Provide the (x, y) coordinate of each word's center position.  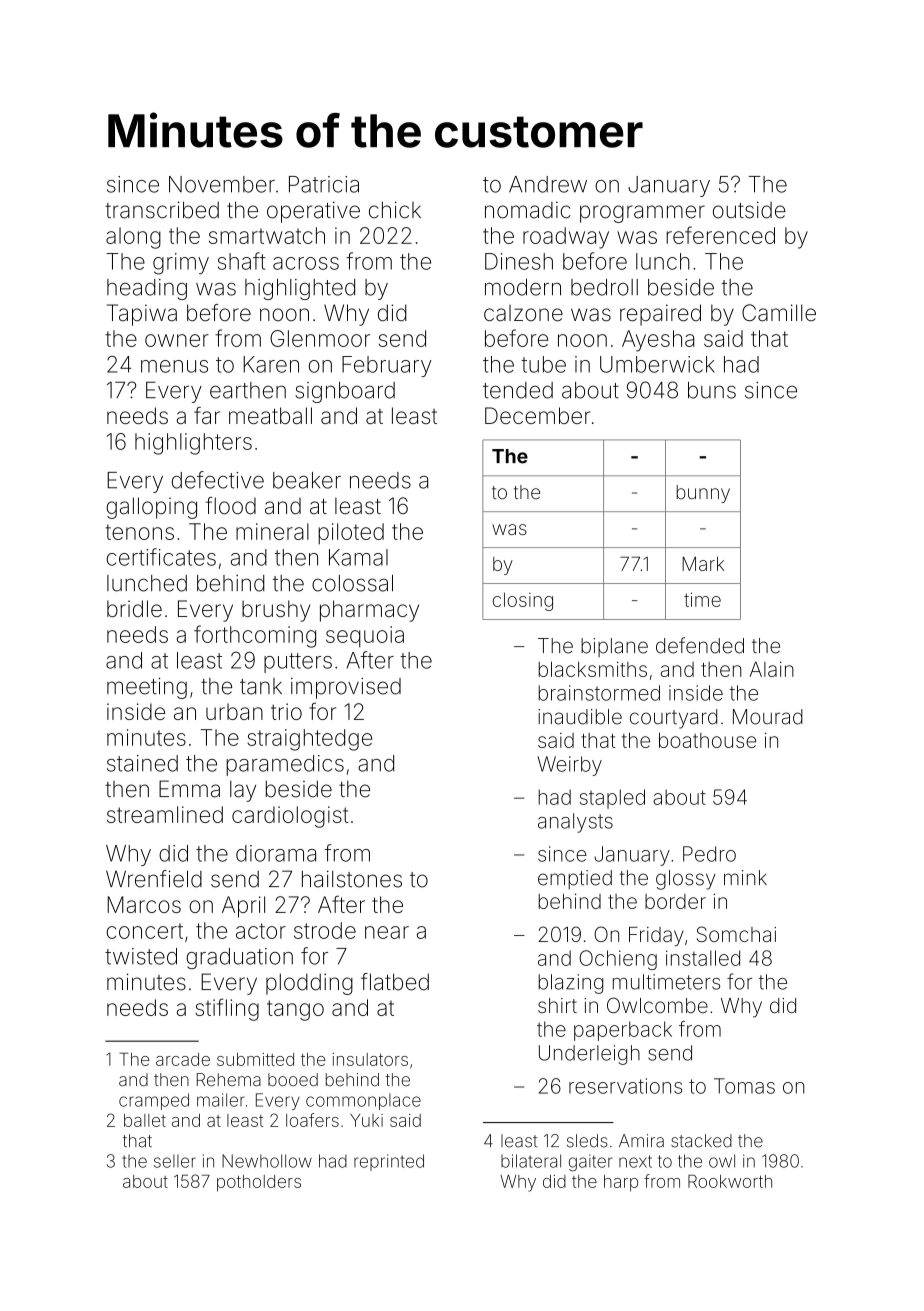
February (387, 366)
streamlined (165, 814)
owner (177, 340)
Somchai (736, 934)
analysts (575, 823)
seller (175, 1161)
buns (712, 390)
